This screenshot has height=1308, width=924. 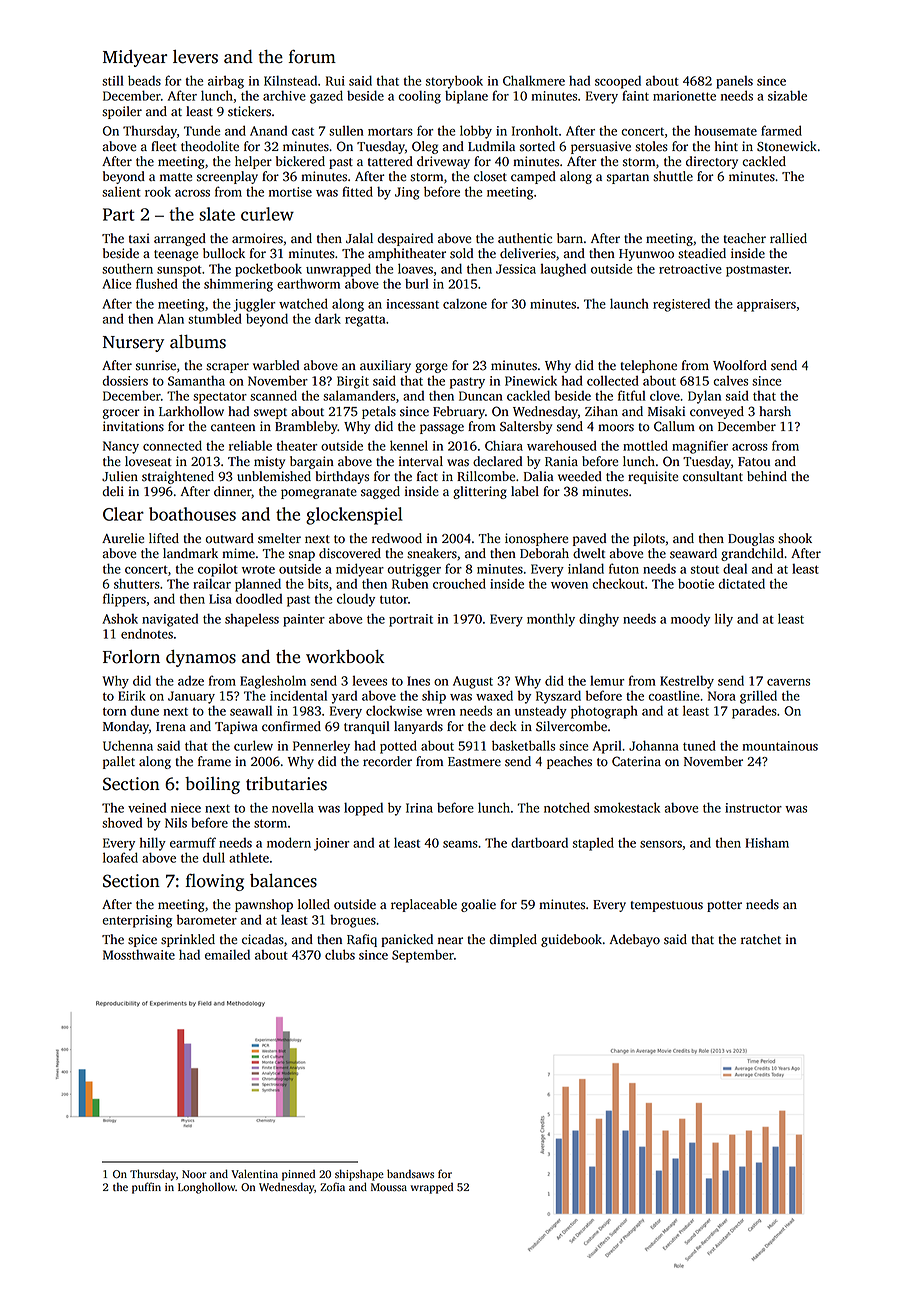 What do you see at coordinates (767, 476) in the screenshot?
I see `behind` at bounding box center [767, 476].
